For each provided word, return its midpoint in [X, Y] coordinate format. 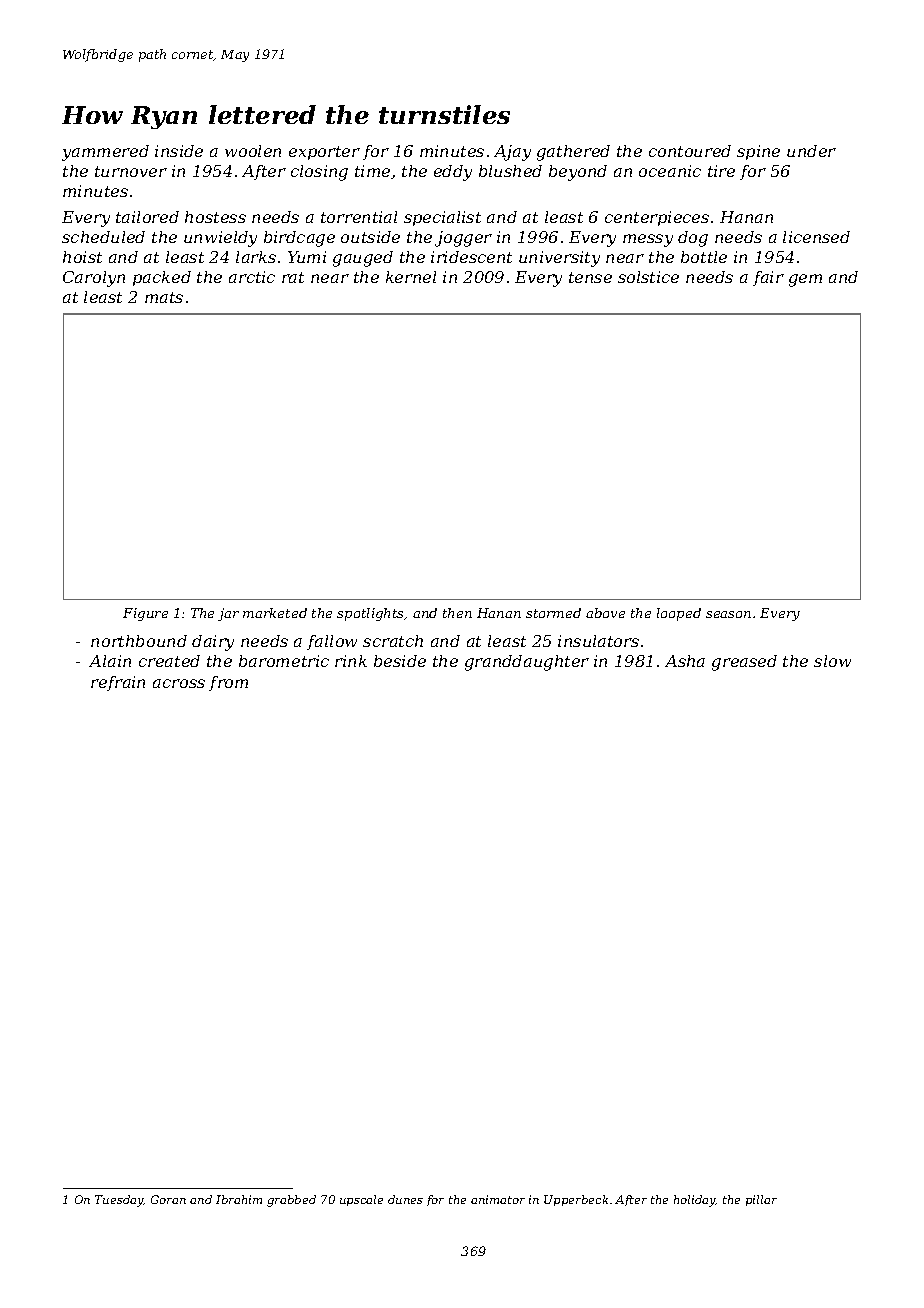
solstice [648, 277]
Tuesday [119, 1201]
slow [832, 661]
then [457, 613]
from [228, 683]
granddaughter [527, 663]
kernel [411, 277]
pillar [761, 1200]
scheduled [103, 237]
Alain [110, 661]
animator [498, 1199]
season [728, 614]
